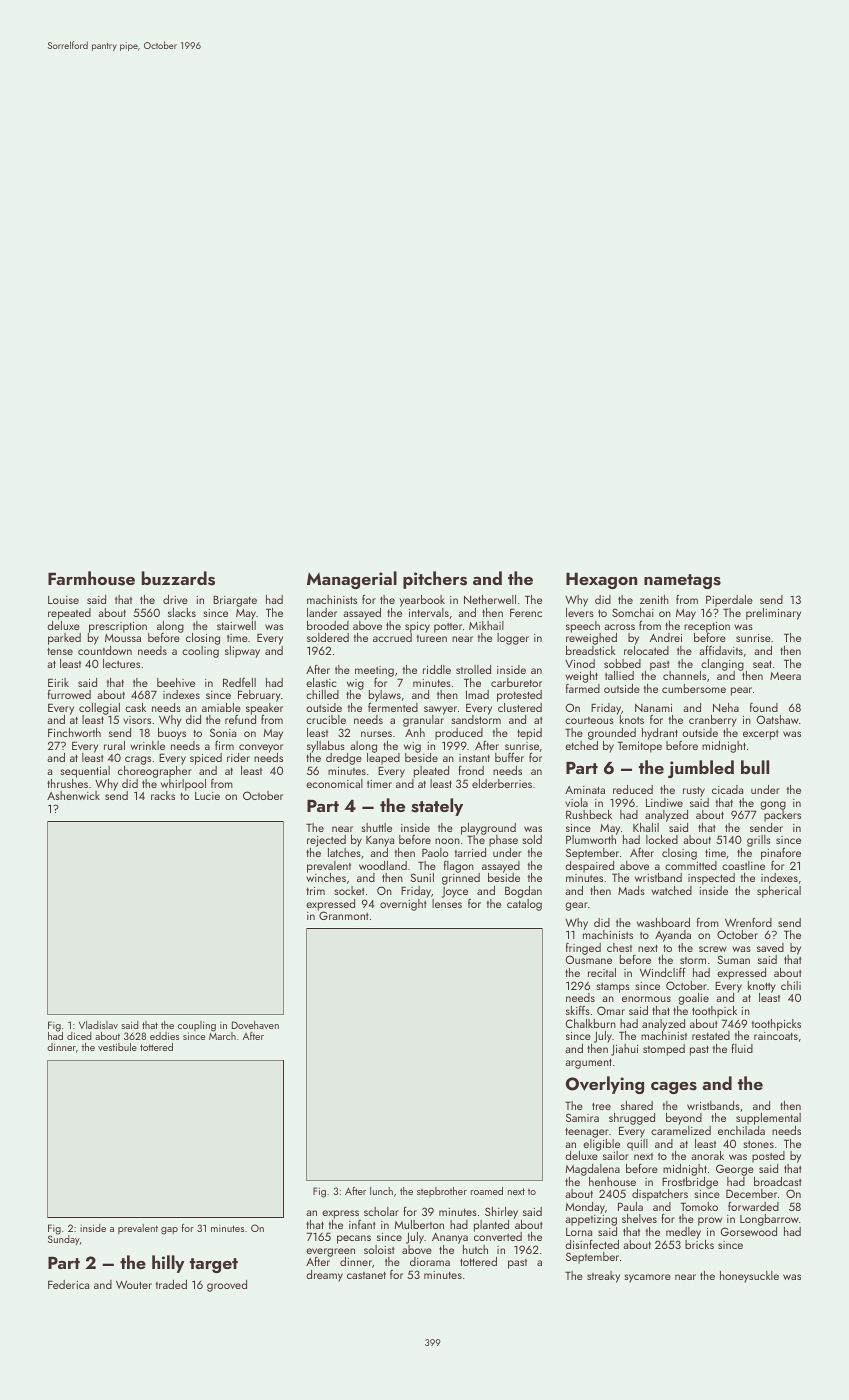 The width and height of the document is (849, 1400). I want to click on found, so click(764, 707).
